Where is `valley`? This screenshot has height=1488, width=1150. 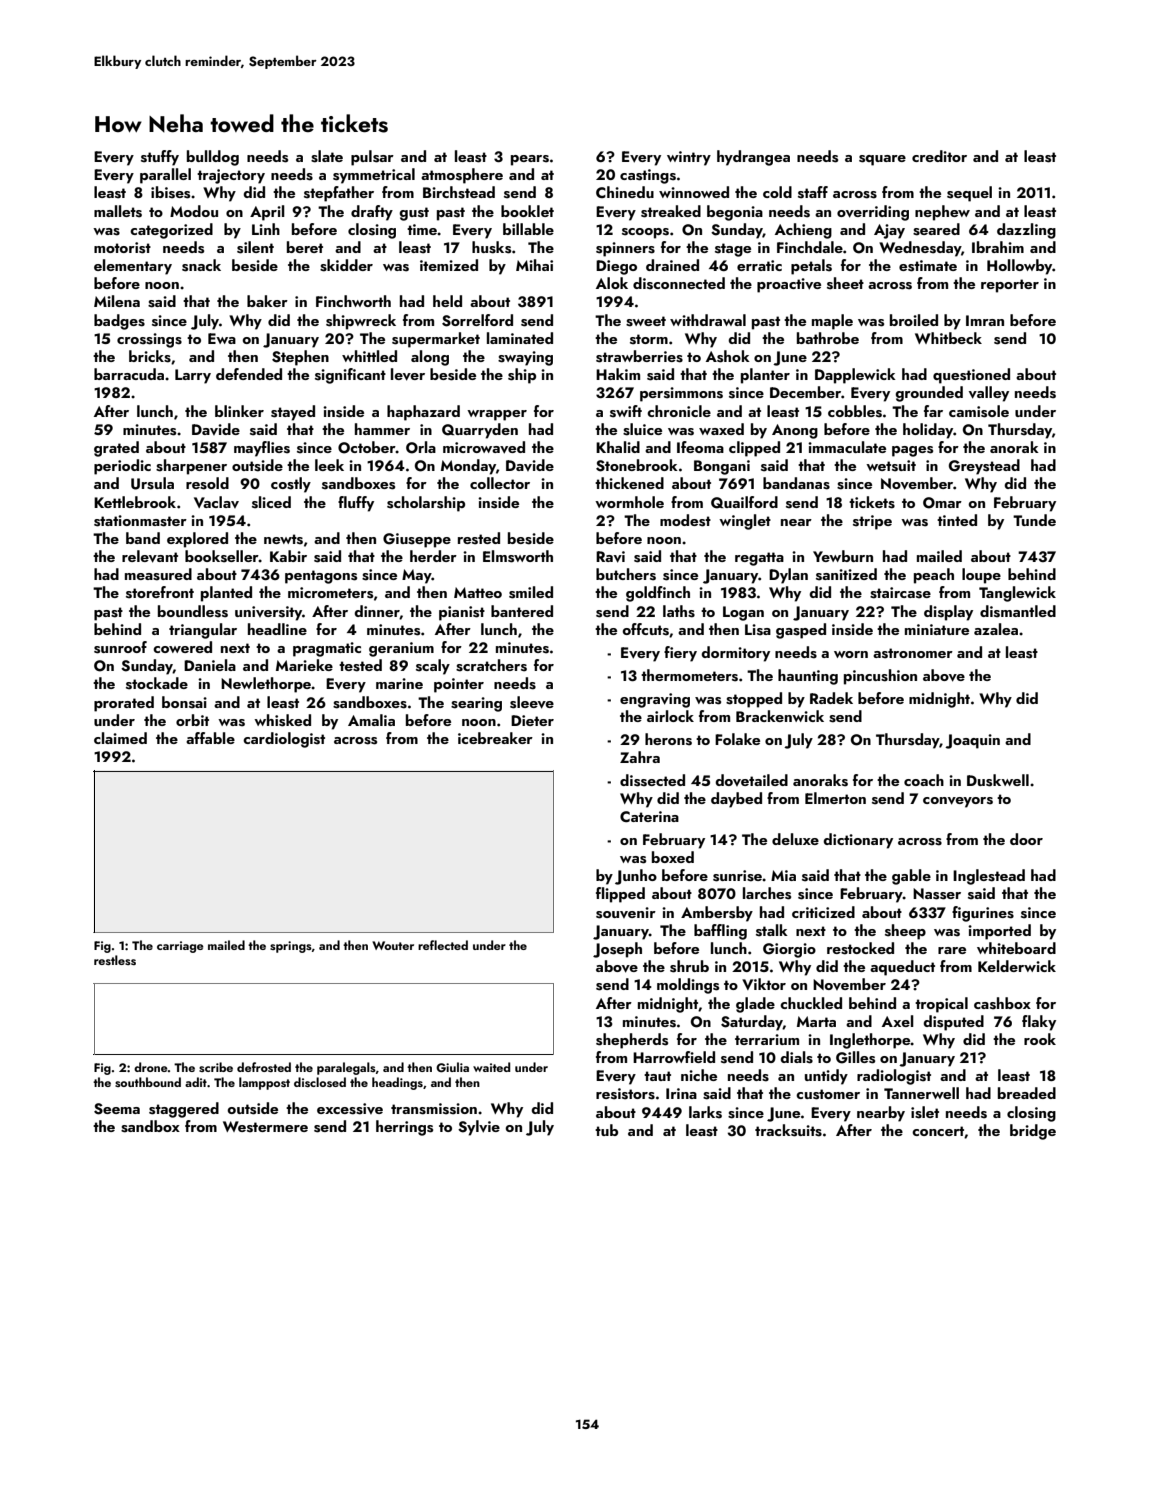 valley is located at coordinates (989, 394).
